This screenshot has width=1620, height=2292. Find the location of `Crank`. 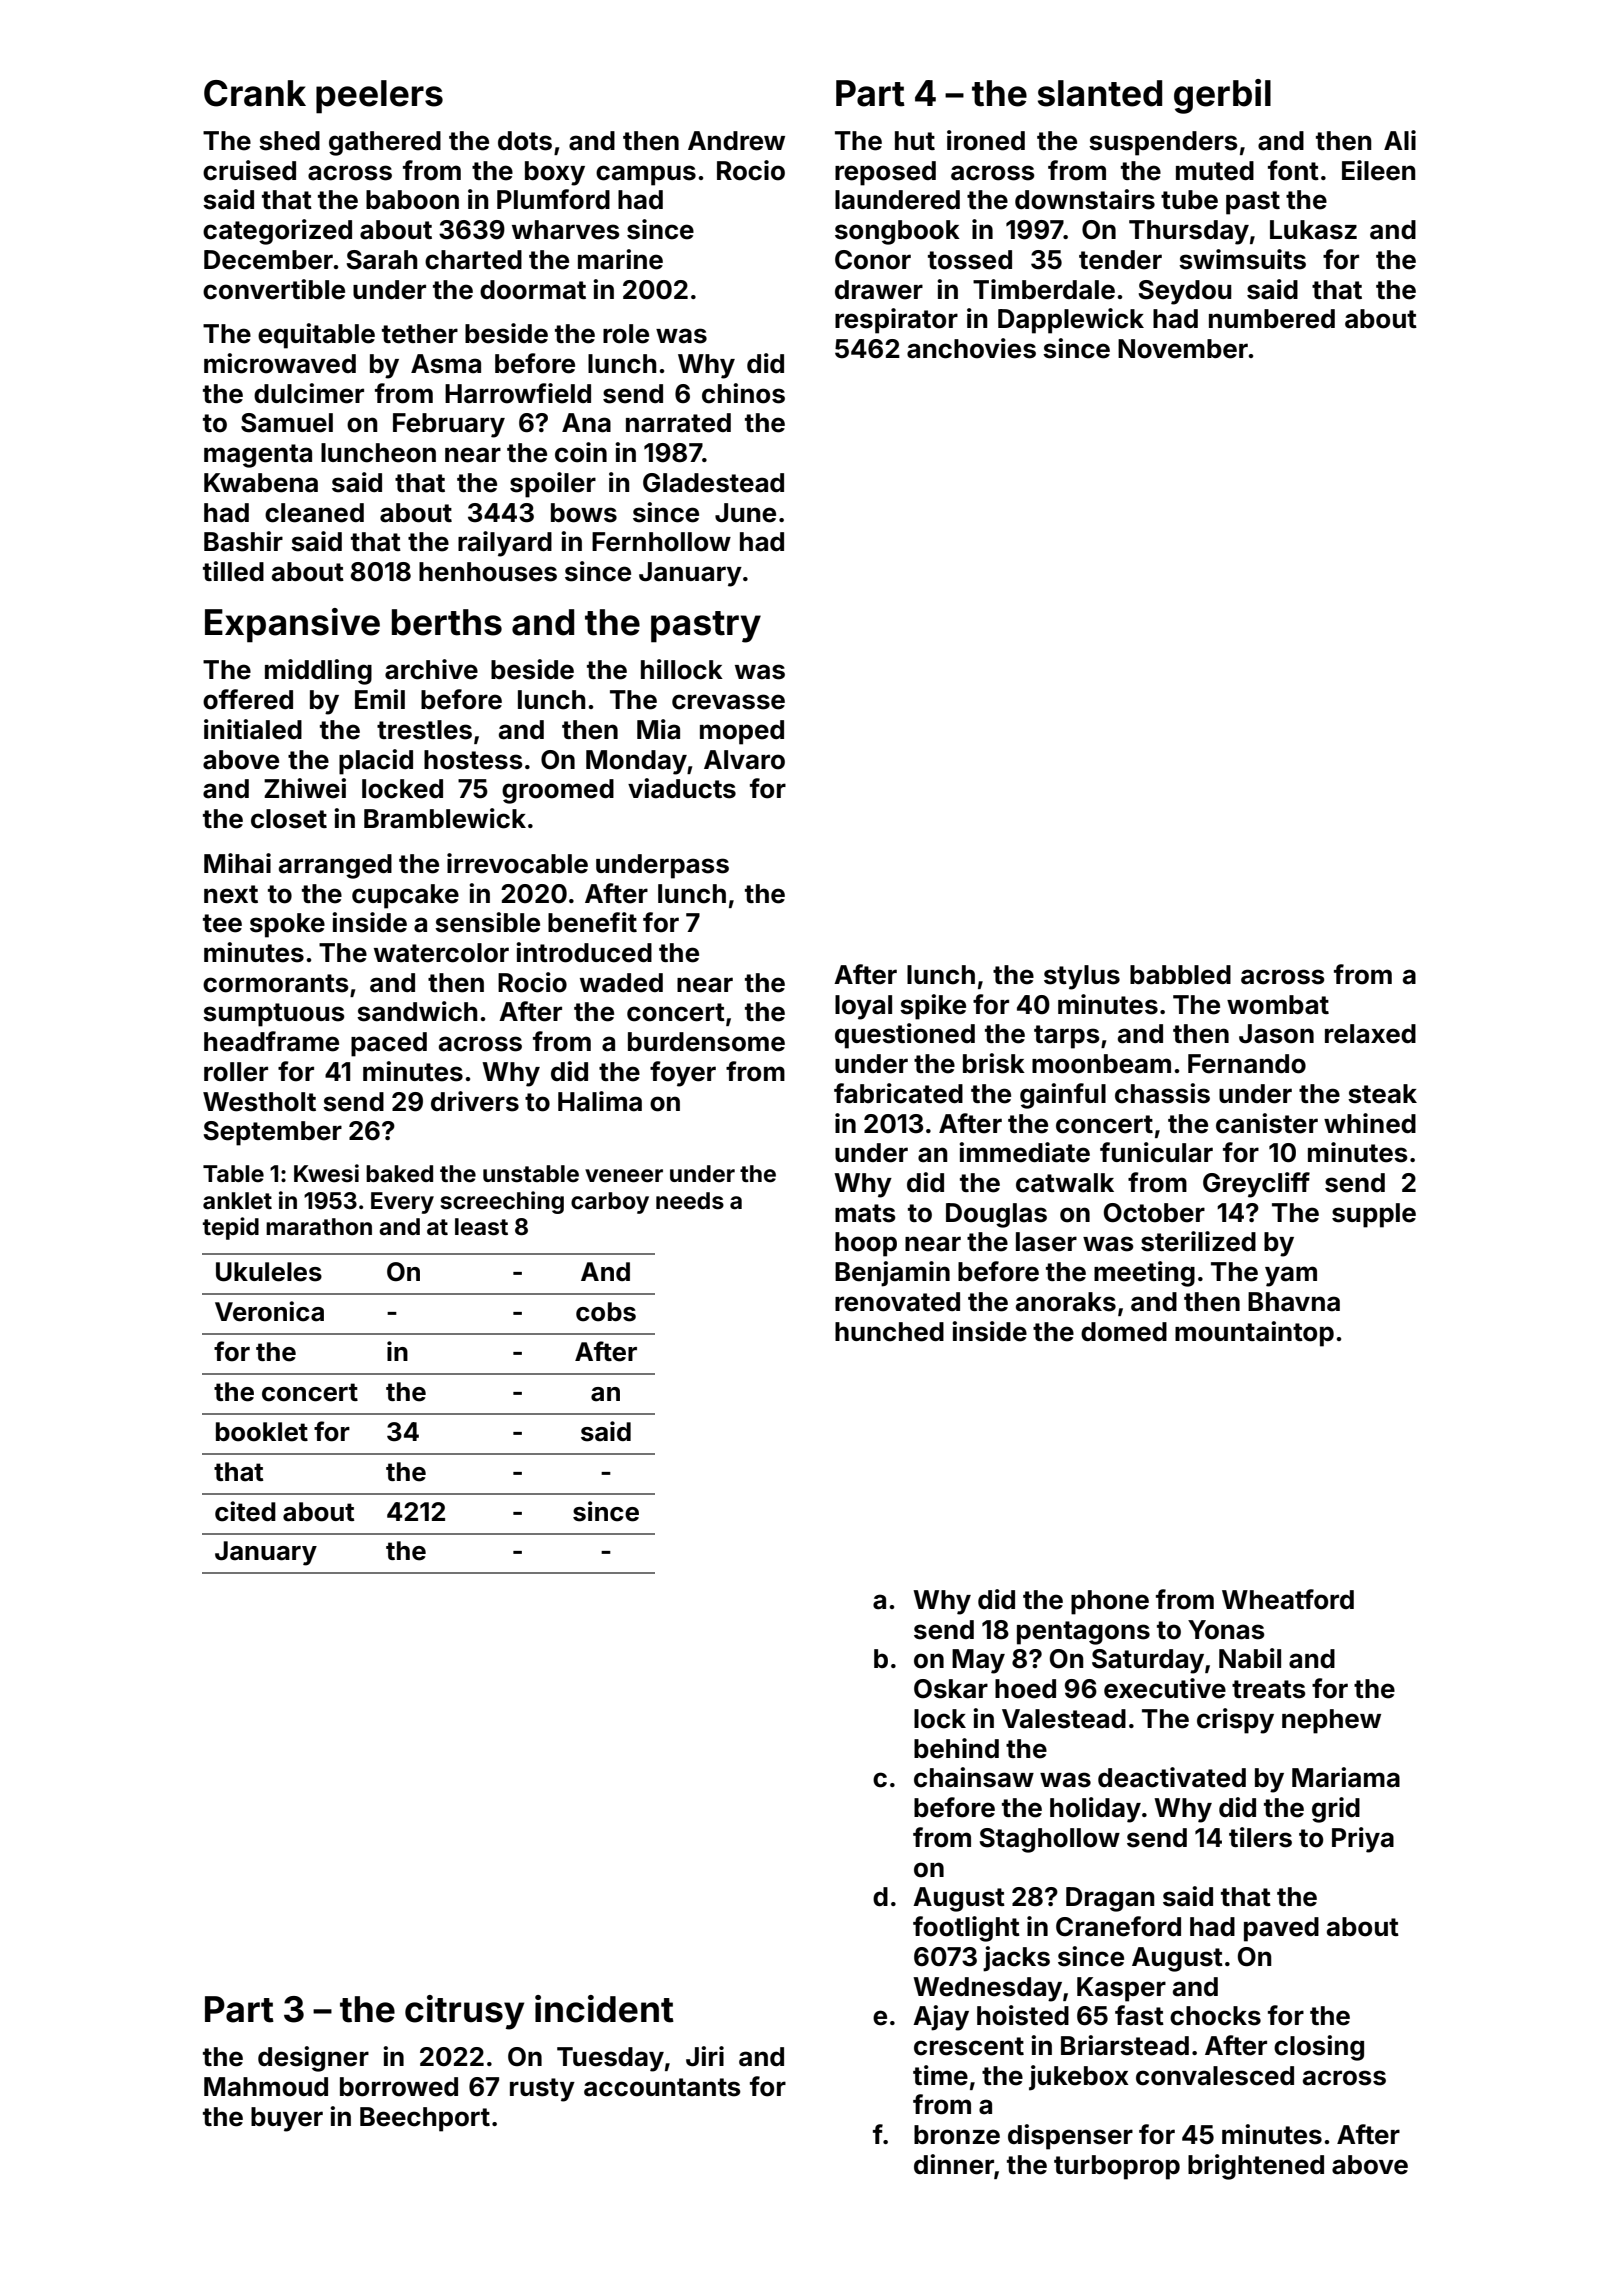

Crank is located at coordinates (255, 93).
